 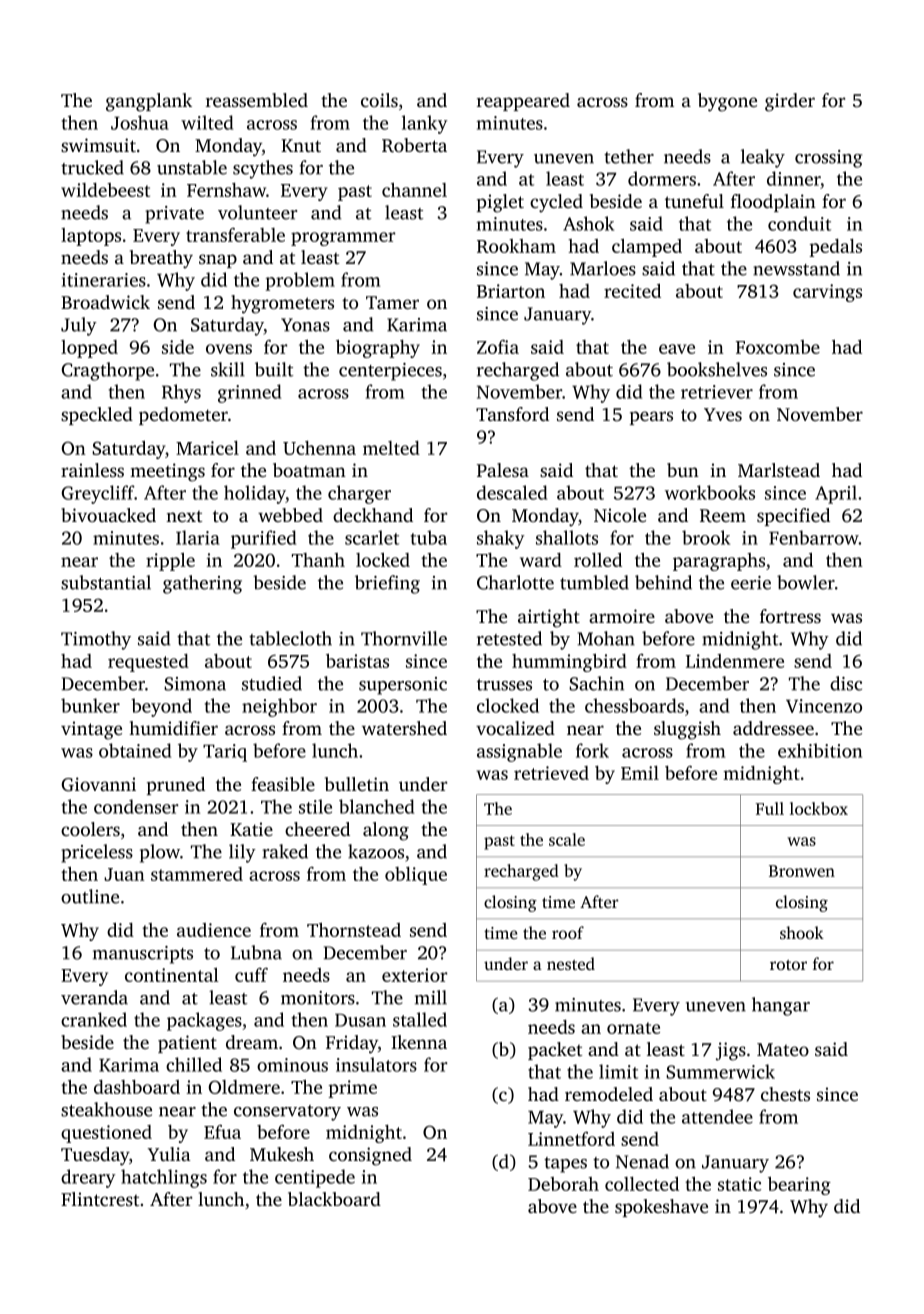 I want to click on bygone, so click(x=727, y=102).
